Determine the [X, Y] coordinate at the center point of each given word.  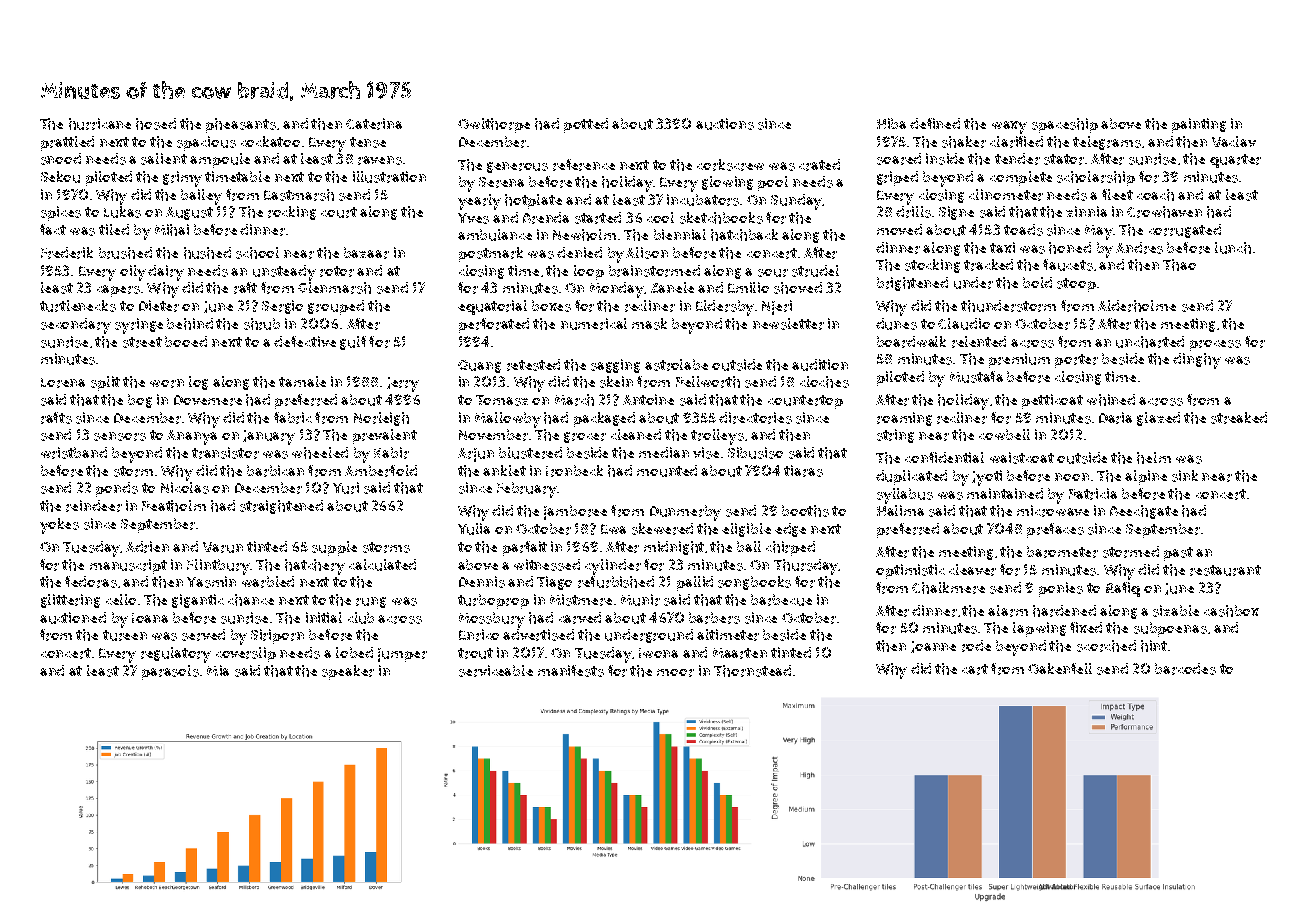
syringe [139, 326]
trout [475, 653]
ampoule [220, 160]
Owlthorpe [494, 125]
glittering [70, 601]
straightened [281, 507]
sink [1185, 476]
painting [1199, 125]
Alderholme [1137, 306]
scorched [1106, 646]
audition [820, 365]
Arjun [476, 455]
